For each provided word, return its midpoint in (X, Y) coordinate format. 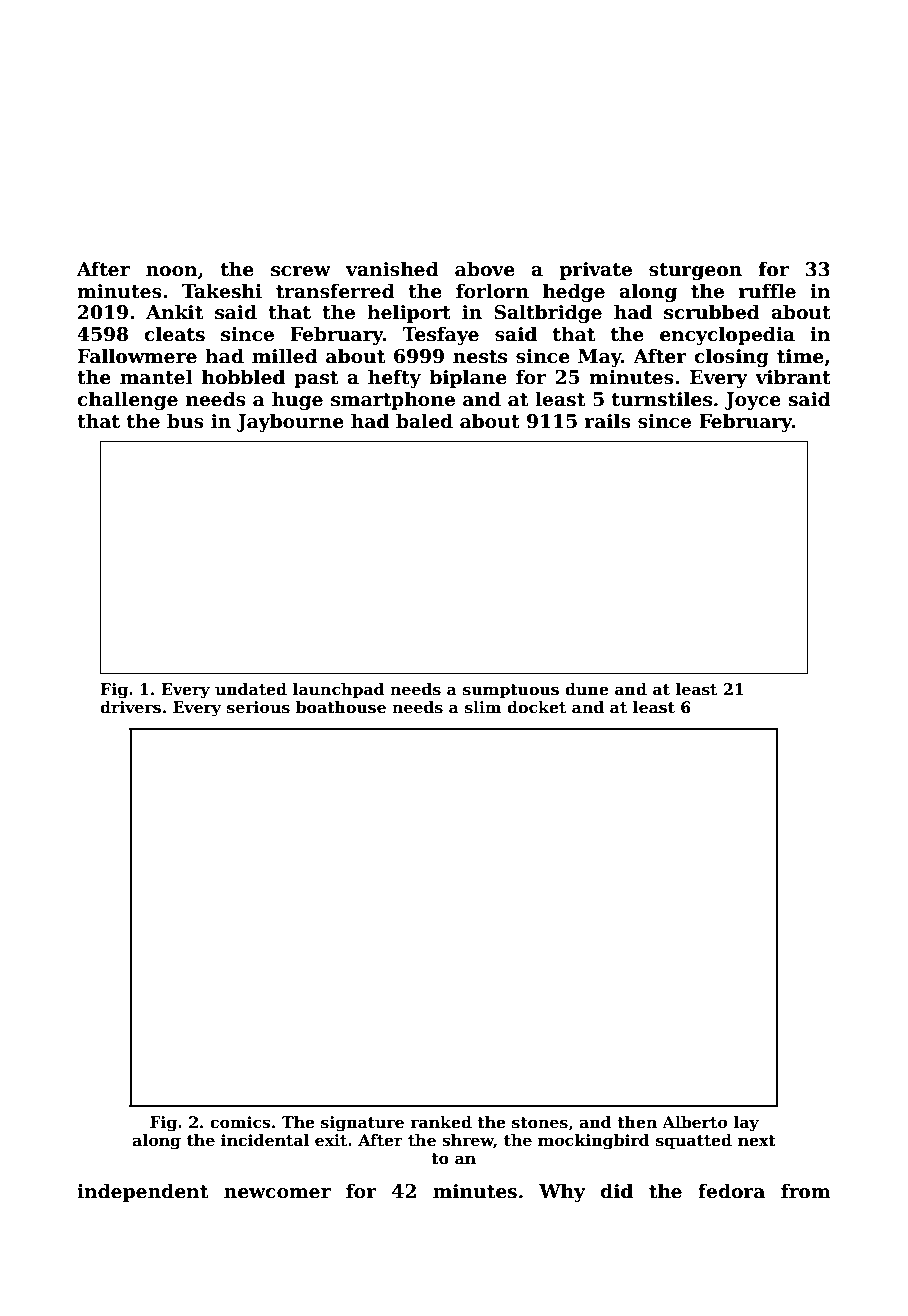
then (637, 1122)
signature (362, 1124)
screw (301, 271)
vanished (392, 269)
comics (240, 1122)
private (595, 271)
